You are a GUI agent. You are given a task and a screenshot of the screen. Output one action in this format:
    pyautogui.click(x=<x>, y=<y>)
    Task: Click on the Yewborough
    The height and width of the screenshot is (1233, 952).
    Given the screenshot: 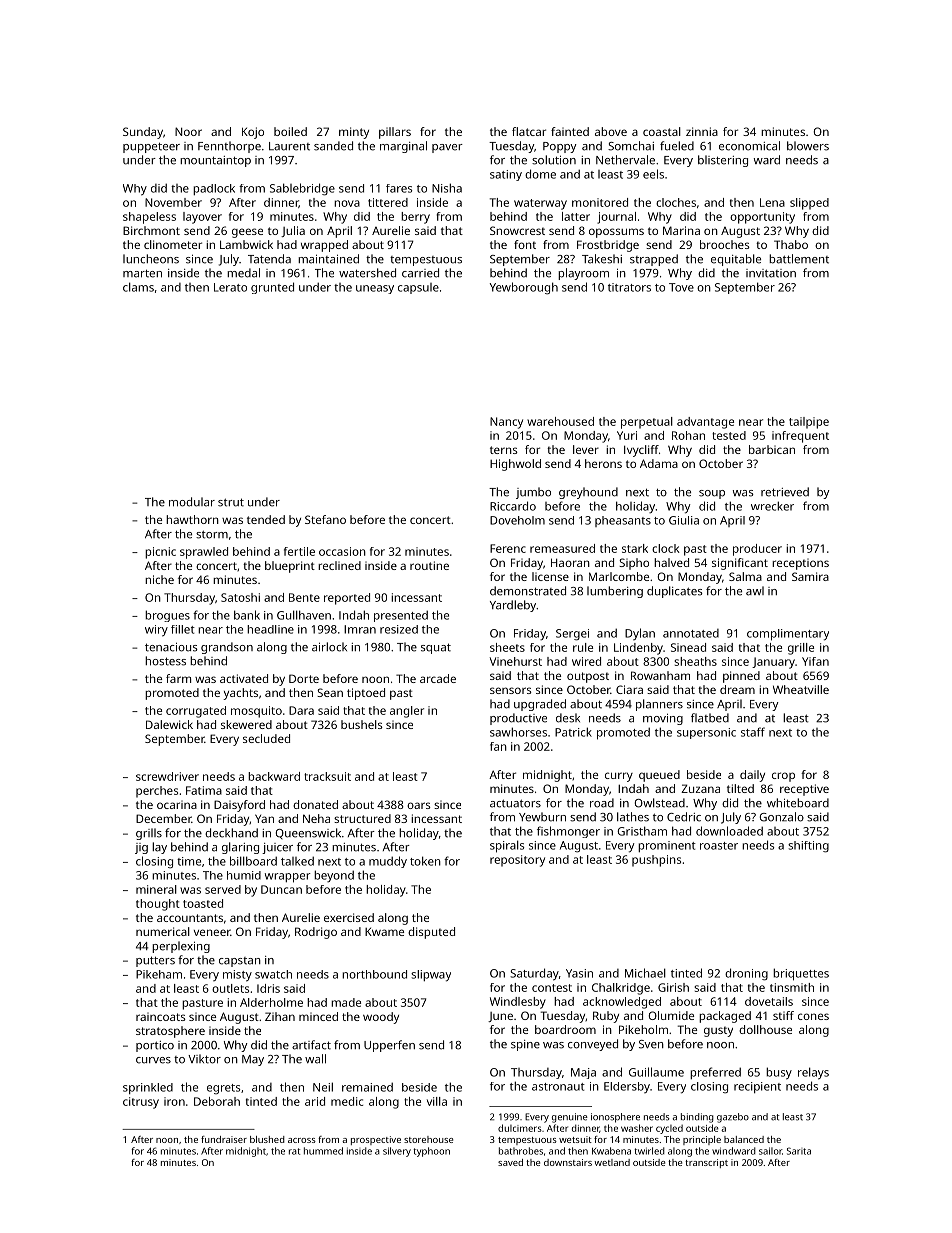 What is the action you would take?
    pyautogui.click(x=524, y=288)
